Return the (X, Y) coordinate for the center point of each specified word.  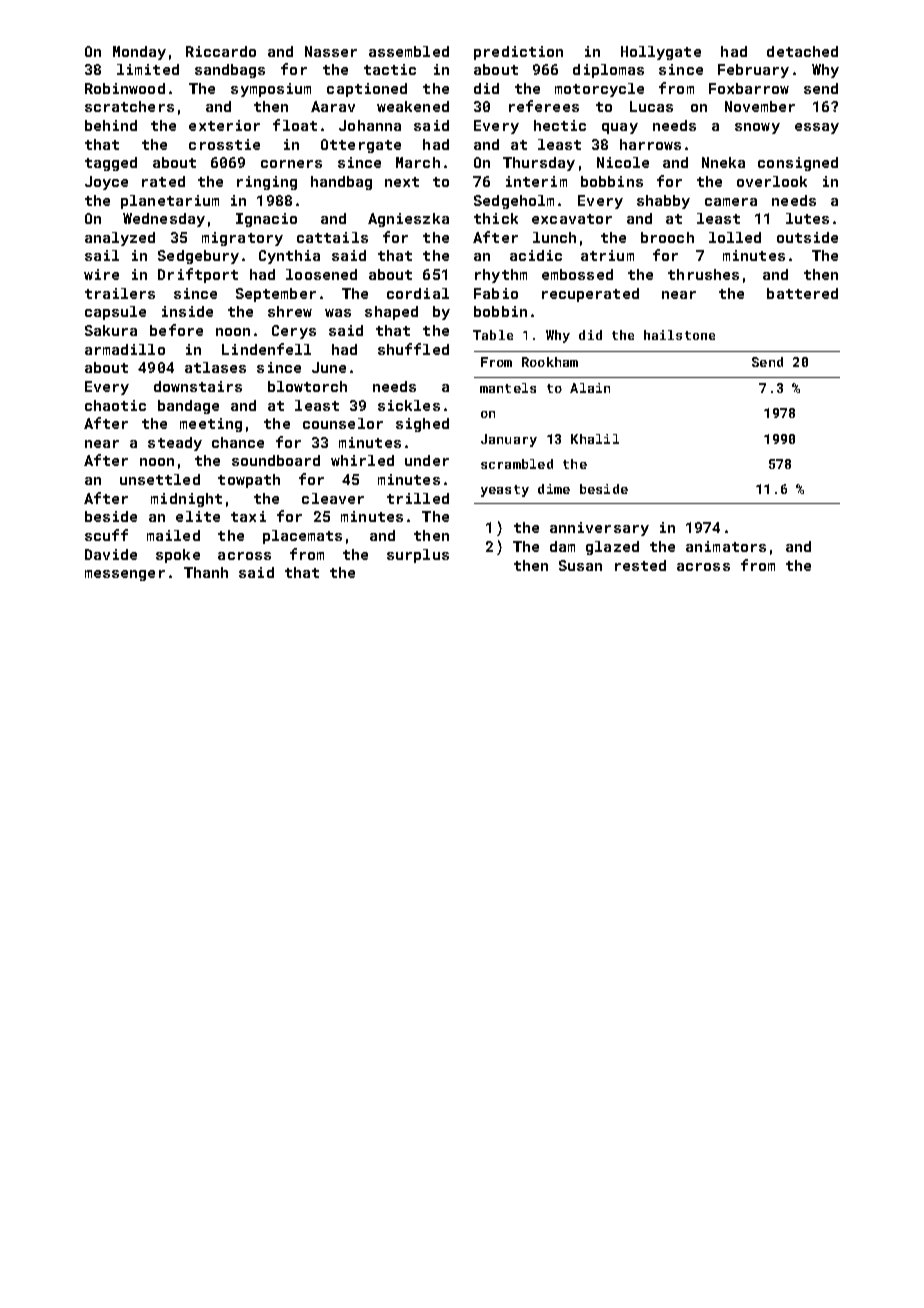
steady (175, 444)
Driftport (198, 275)
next (402, 182)
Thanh (206, 572)
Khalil (595, 439)
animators (726, 546)
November (760, 106)
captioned (367, 90)
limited (148, 69)
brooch (667, 237)
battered (802, 293)
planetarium (170, 202)
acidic (536, 255)
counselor (343, 423)
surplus (418, 556)
